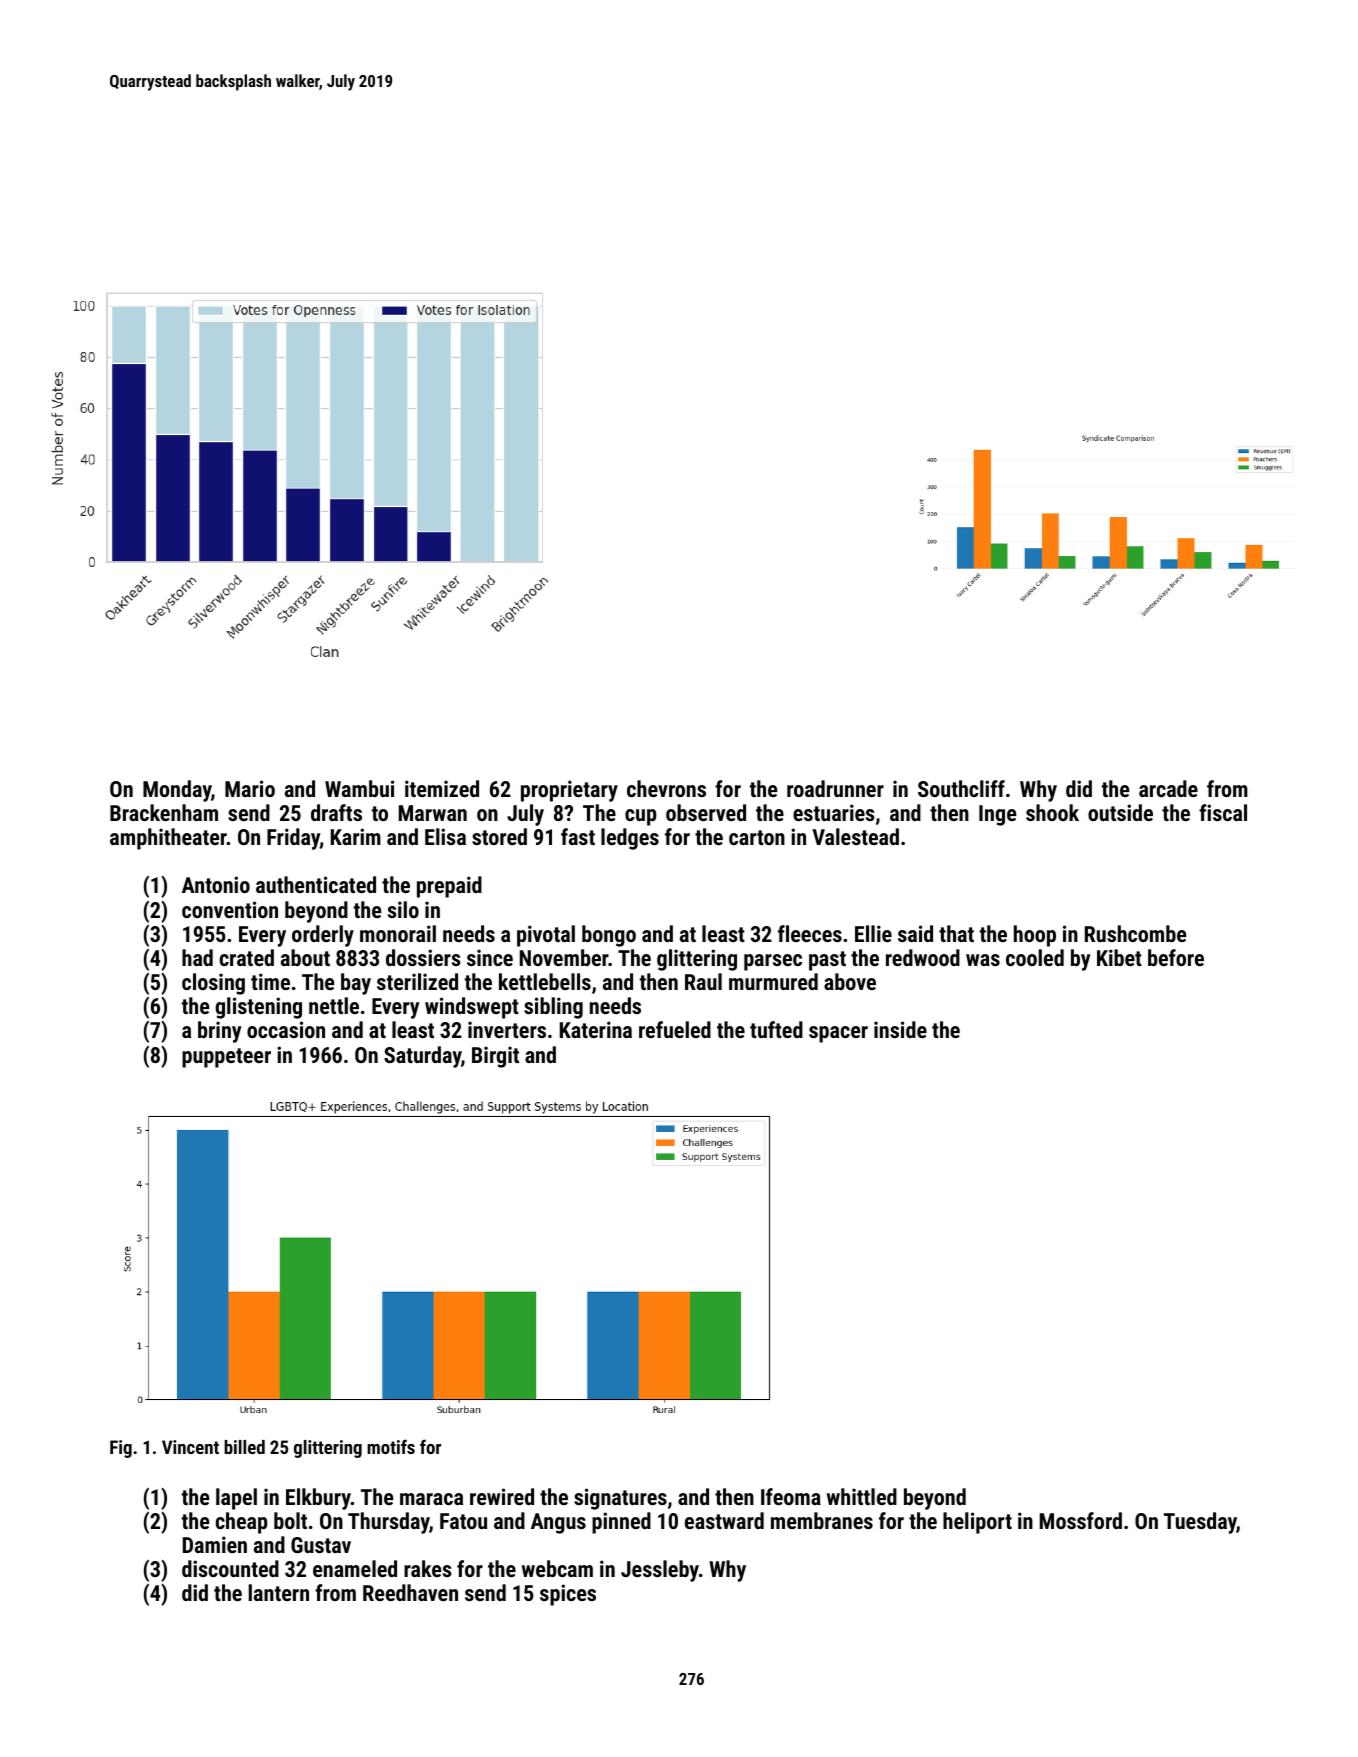 The image size is (1358, 1757). What do you see at coordinates (855, 836) in the screenshot?
I see `Valestead` at bounding box center [855, 836].
